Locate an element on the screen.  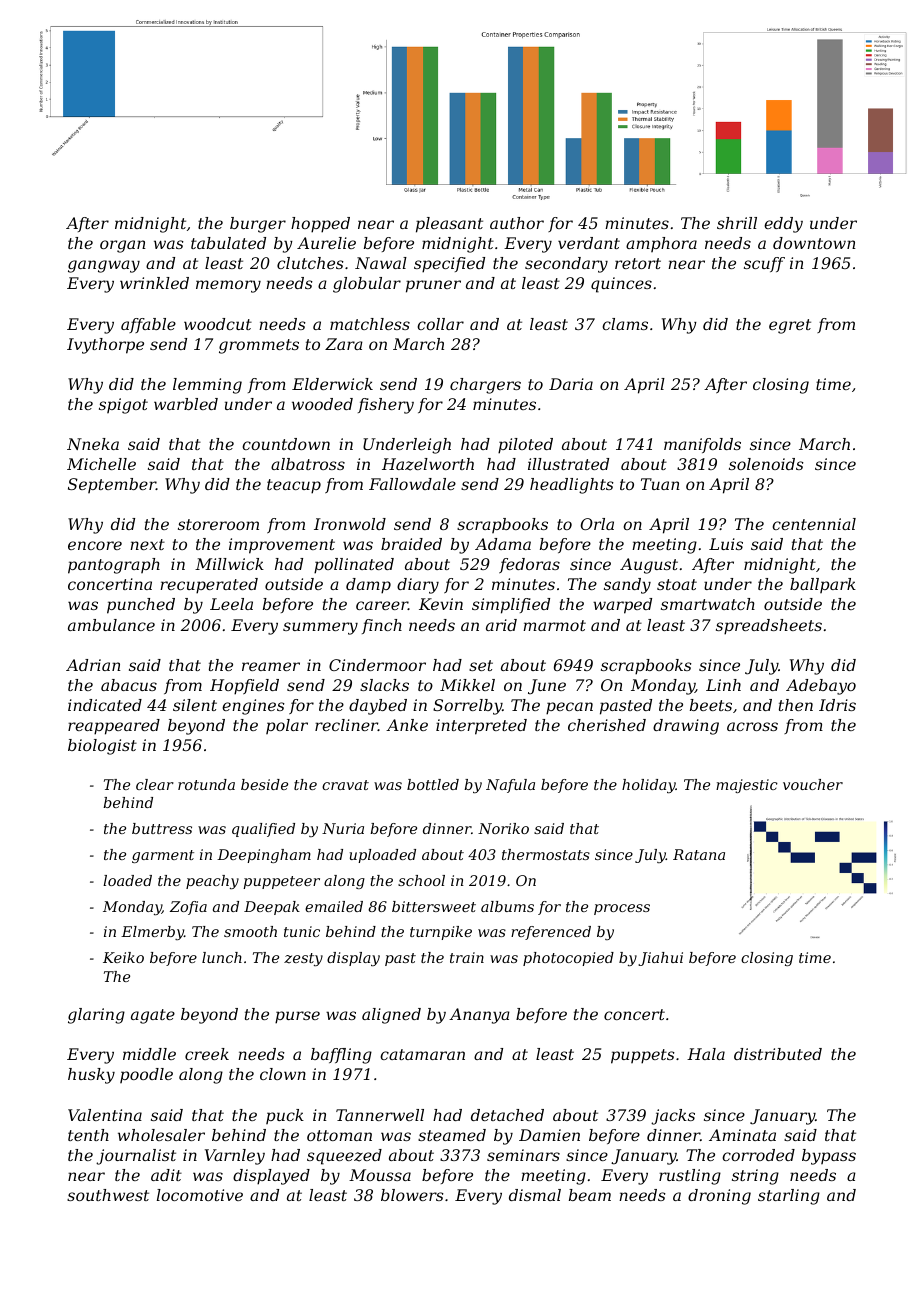
locomotive is located at coordinates (200, 1195).
